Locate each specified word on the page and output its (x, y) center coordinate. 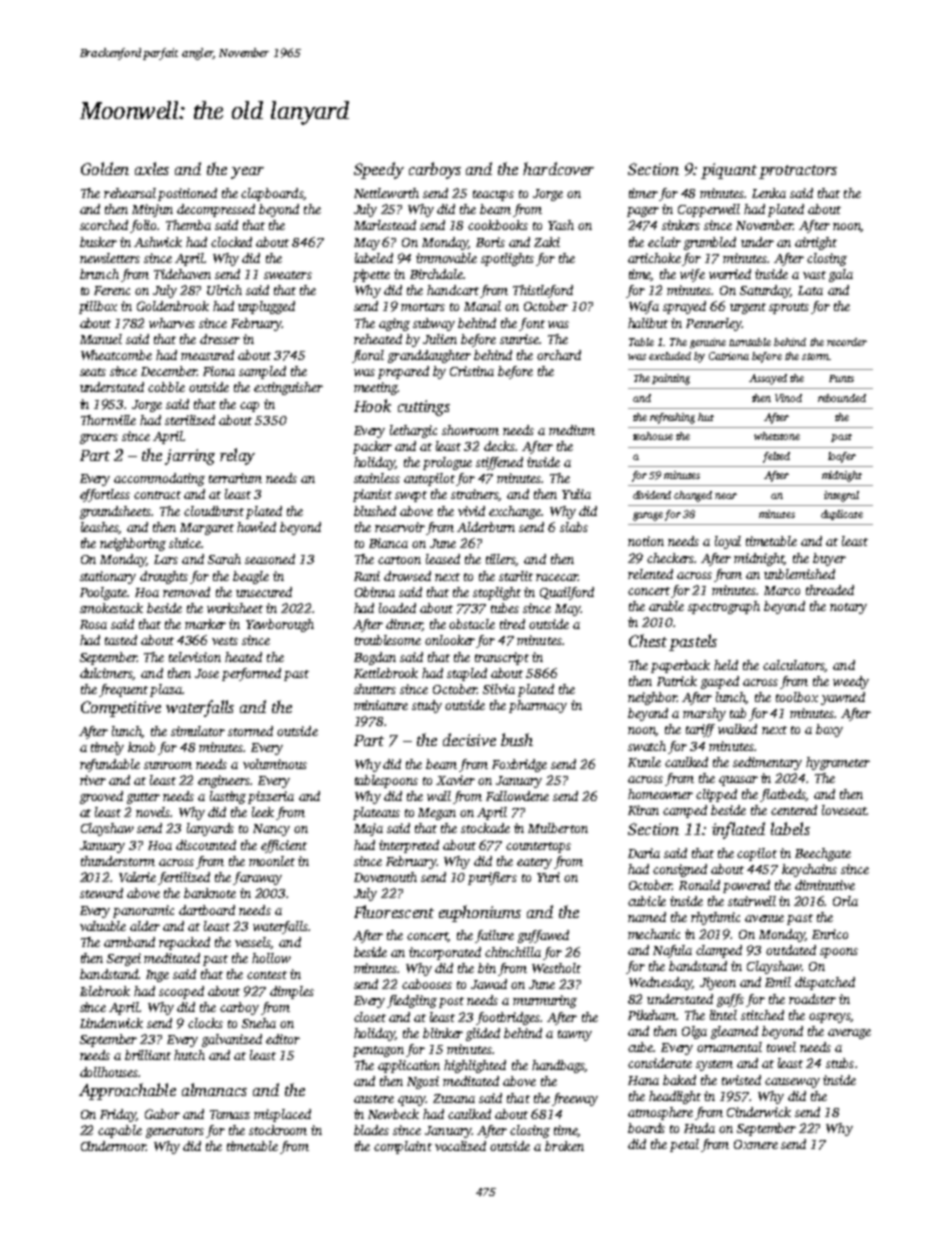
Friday (118, 1115)
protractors (798, 172)
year (247, 173)
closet (370, 1017)
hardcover (558, 168)
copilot (757, 854)
